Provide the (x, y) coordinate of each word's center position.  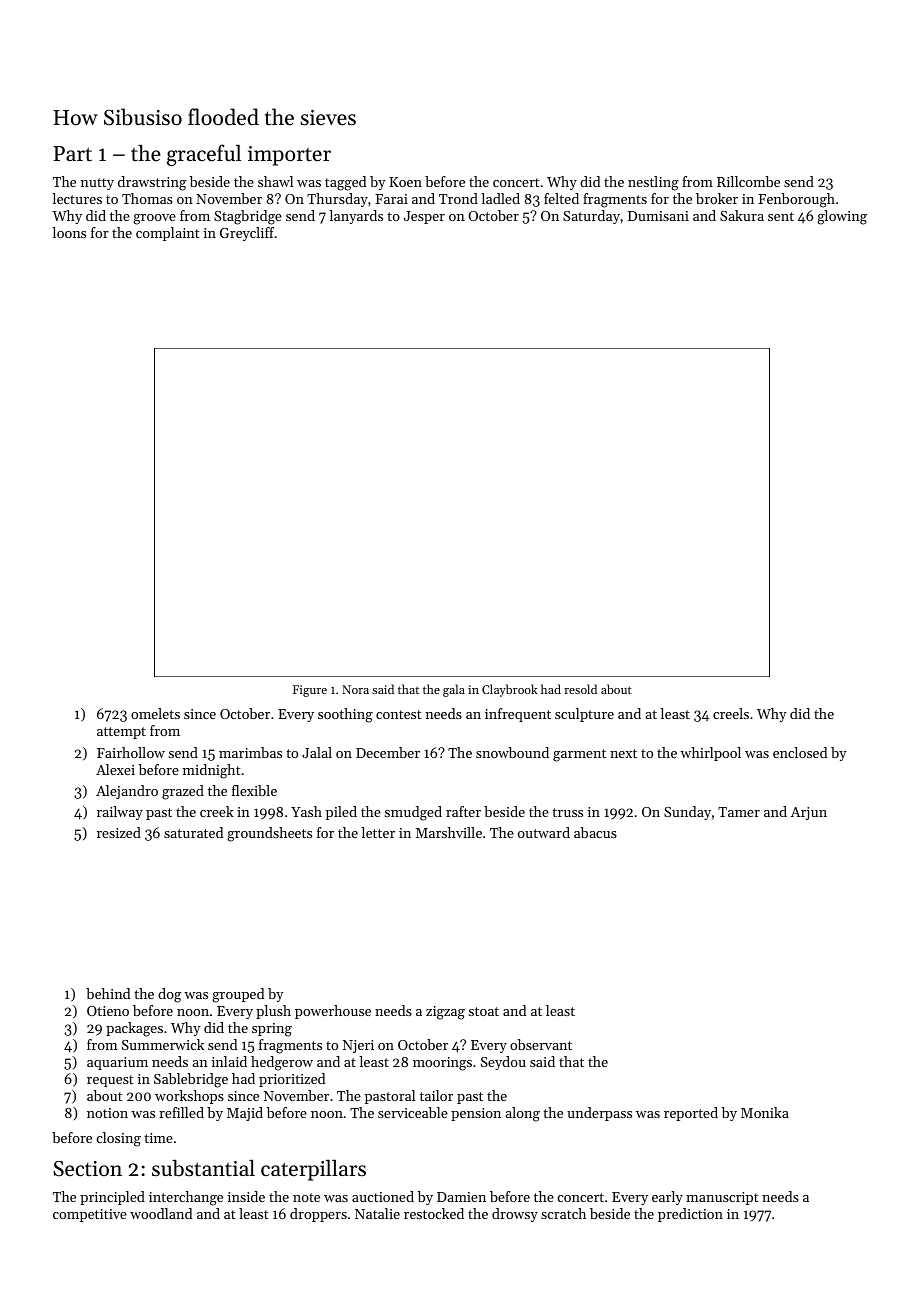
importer (289, 156)
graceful (204, 155)
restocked (434, 1213)
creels (731, 713)
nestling (653, 183)
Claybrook (510, 690)
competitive (90, 1215)
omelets (155, 713)
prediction (690, 1215)
